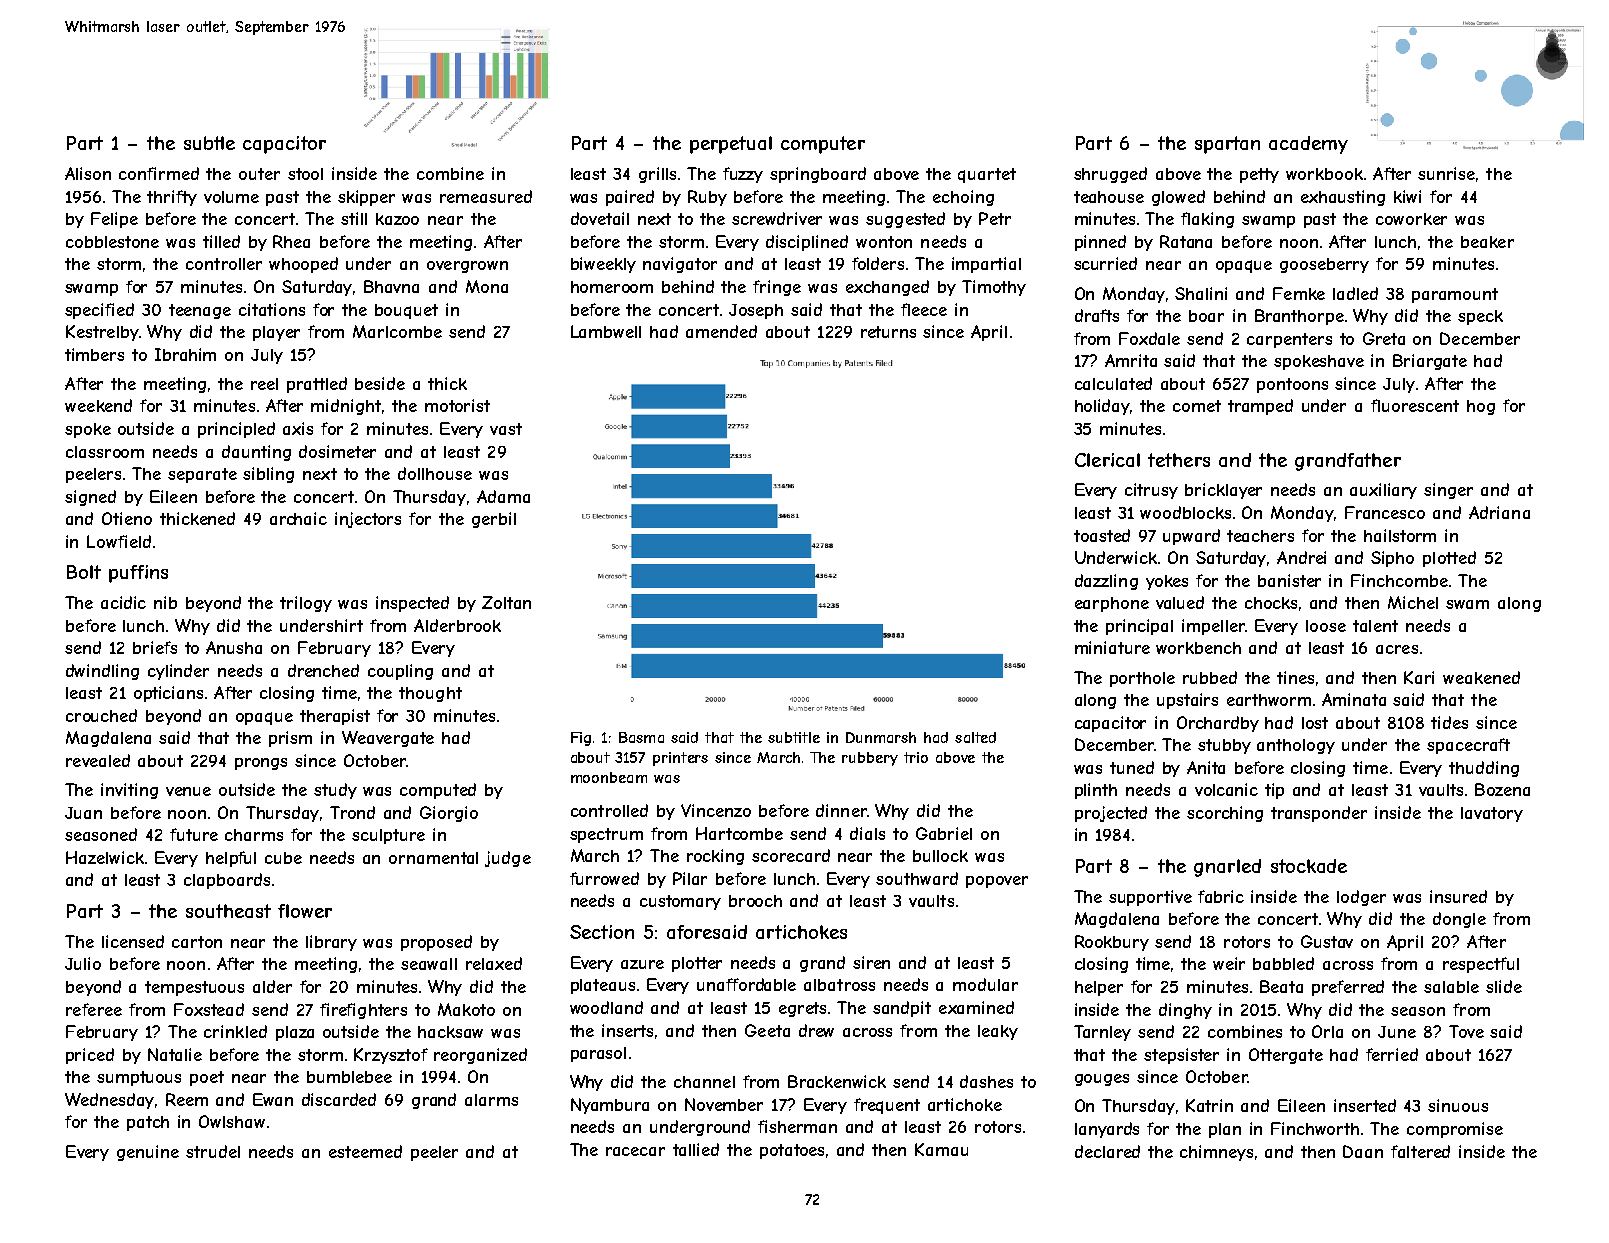  What do you see at coordinates (1113, 383) in the screenshot?
I see `calculated` at bounding box center [1113, 383].
